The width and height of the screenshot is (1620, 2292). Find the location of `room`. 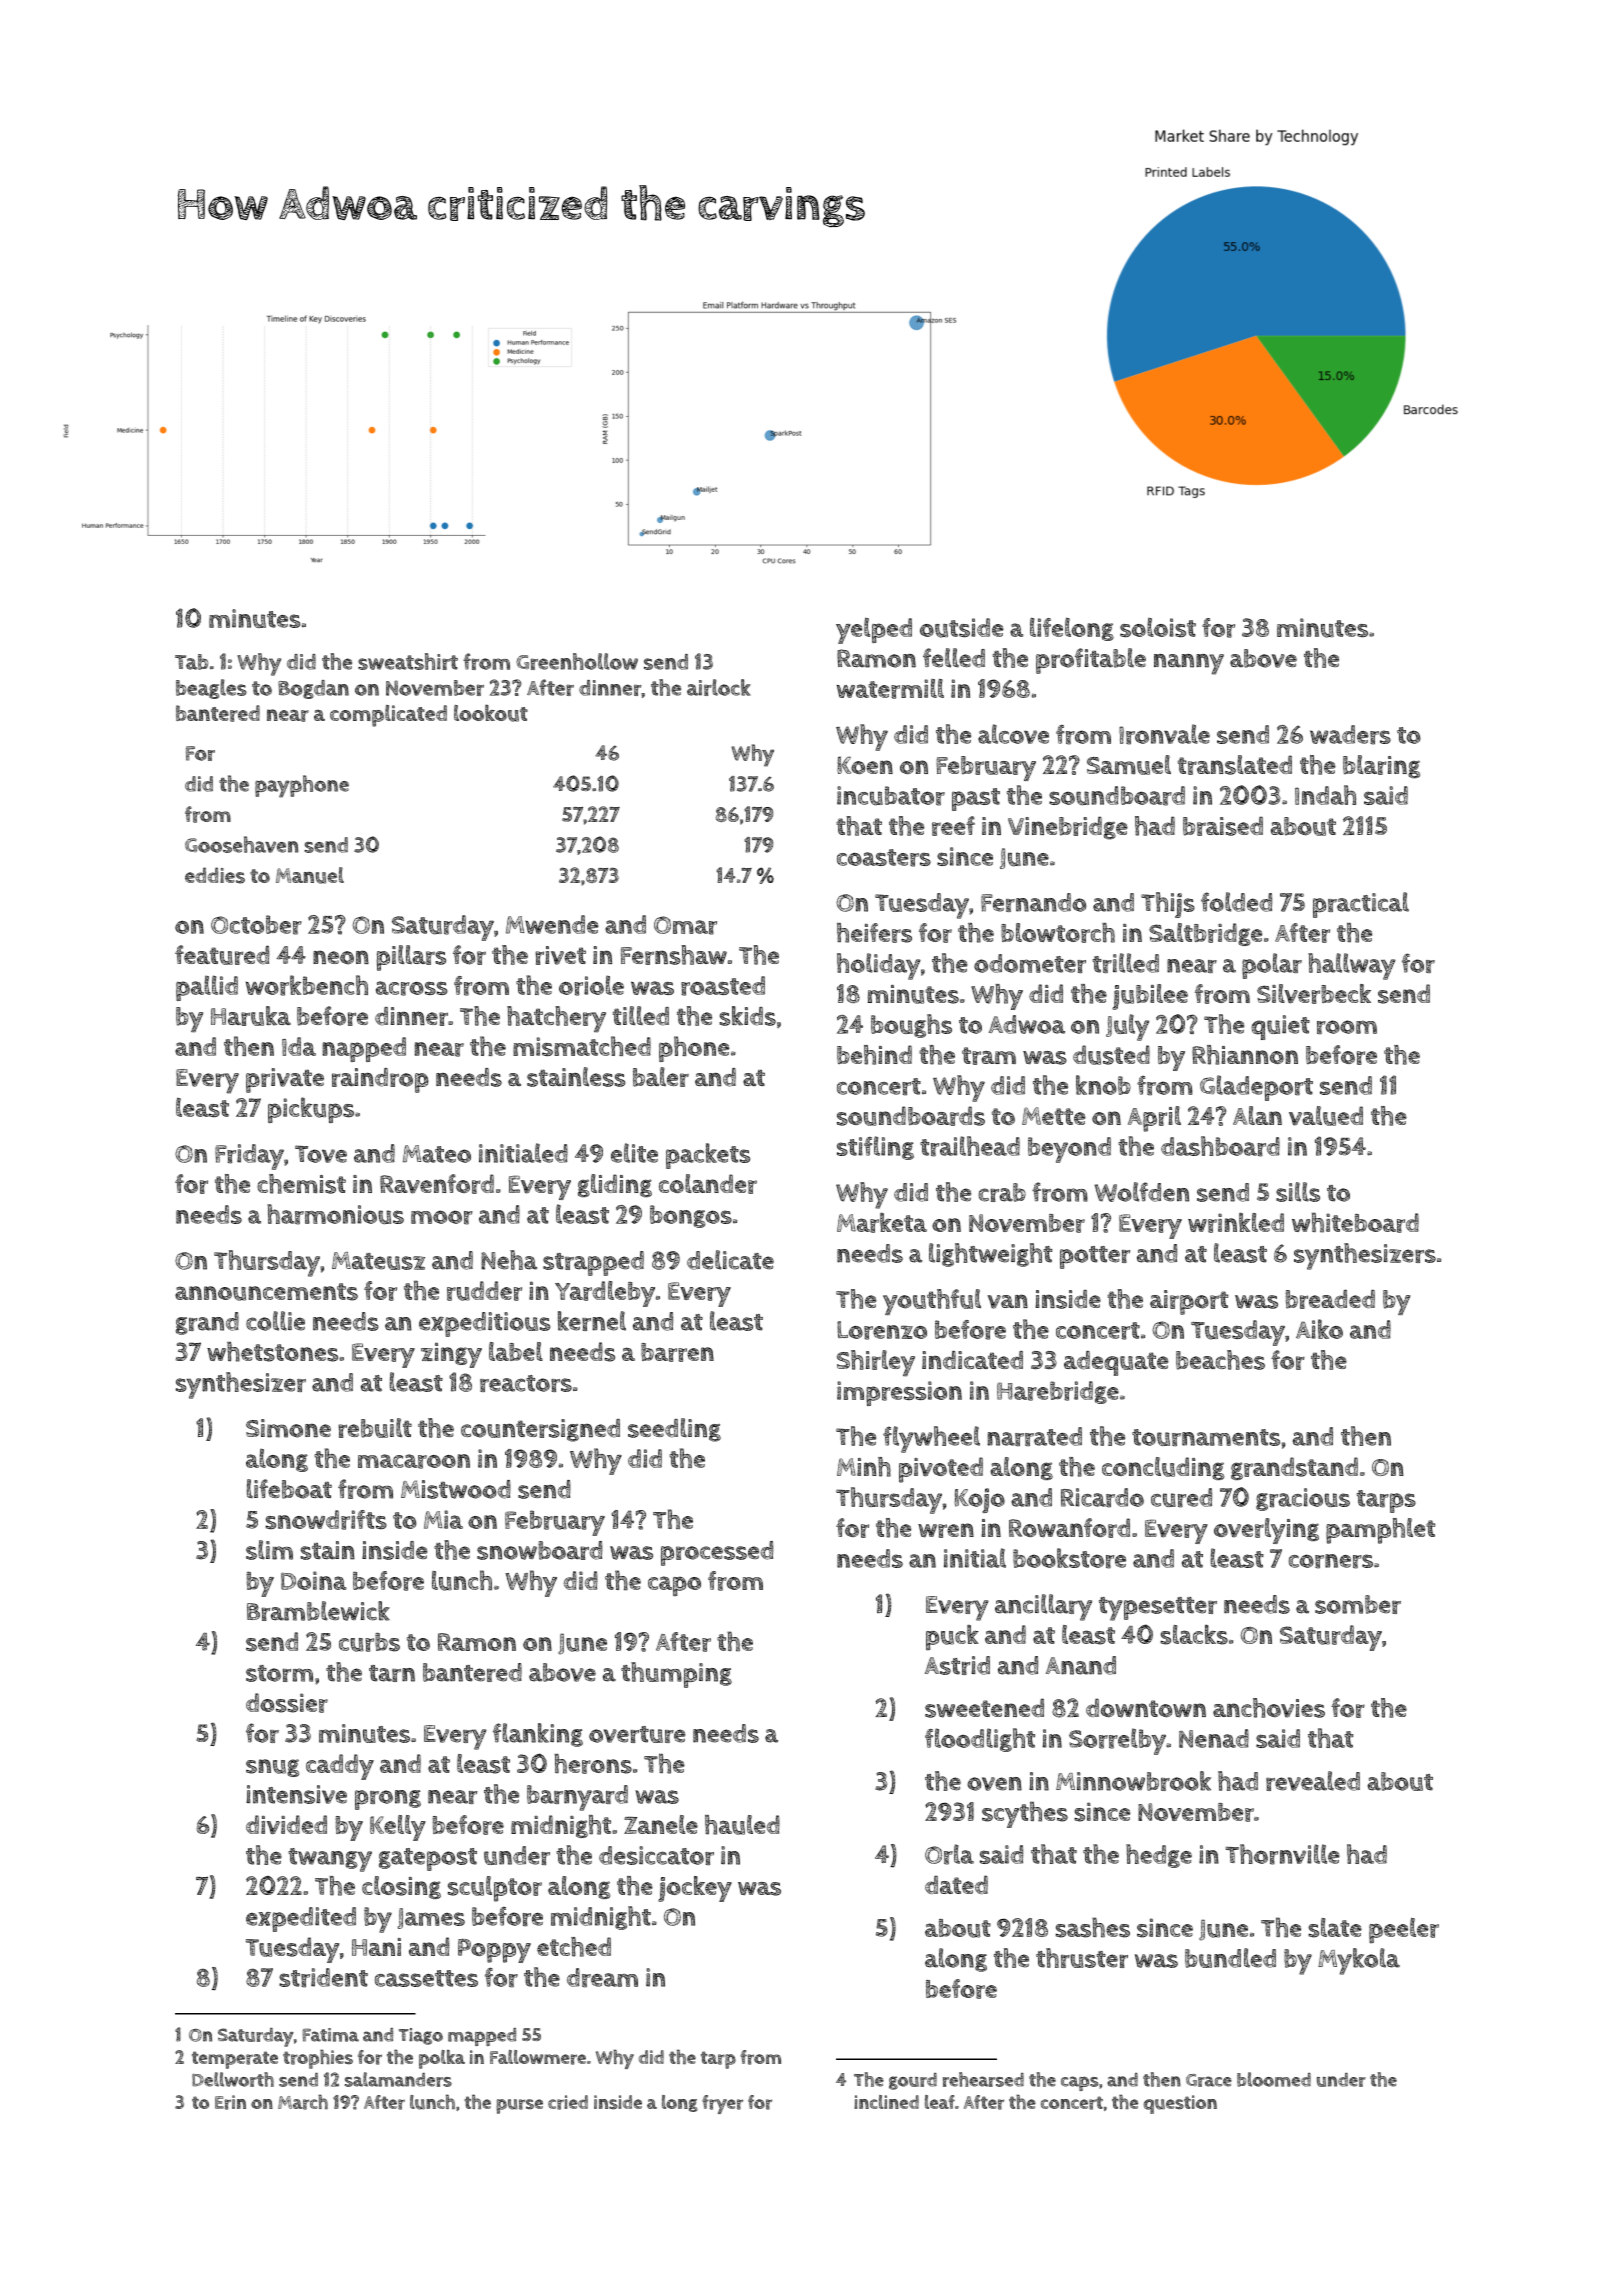

room is located at coordinates (1347, 1027).
